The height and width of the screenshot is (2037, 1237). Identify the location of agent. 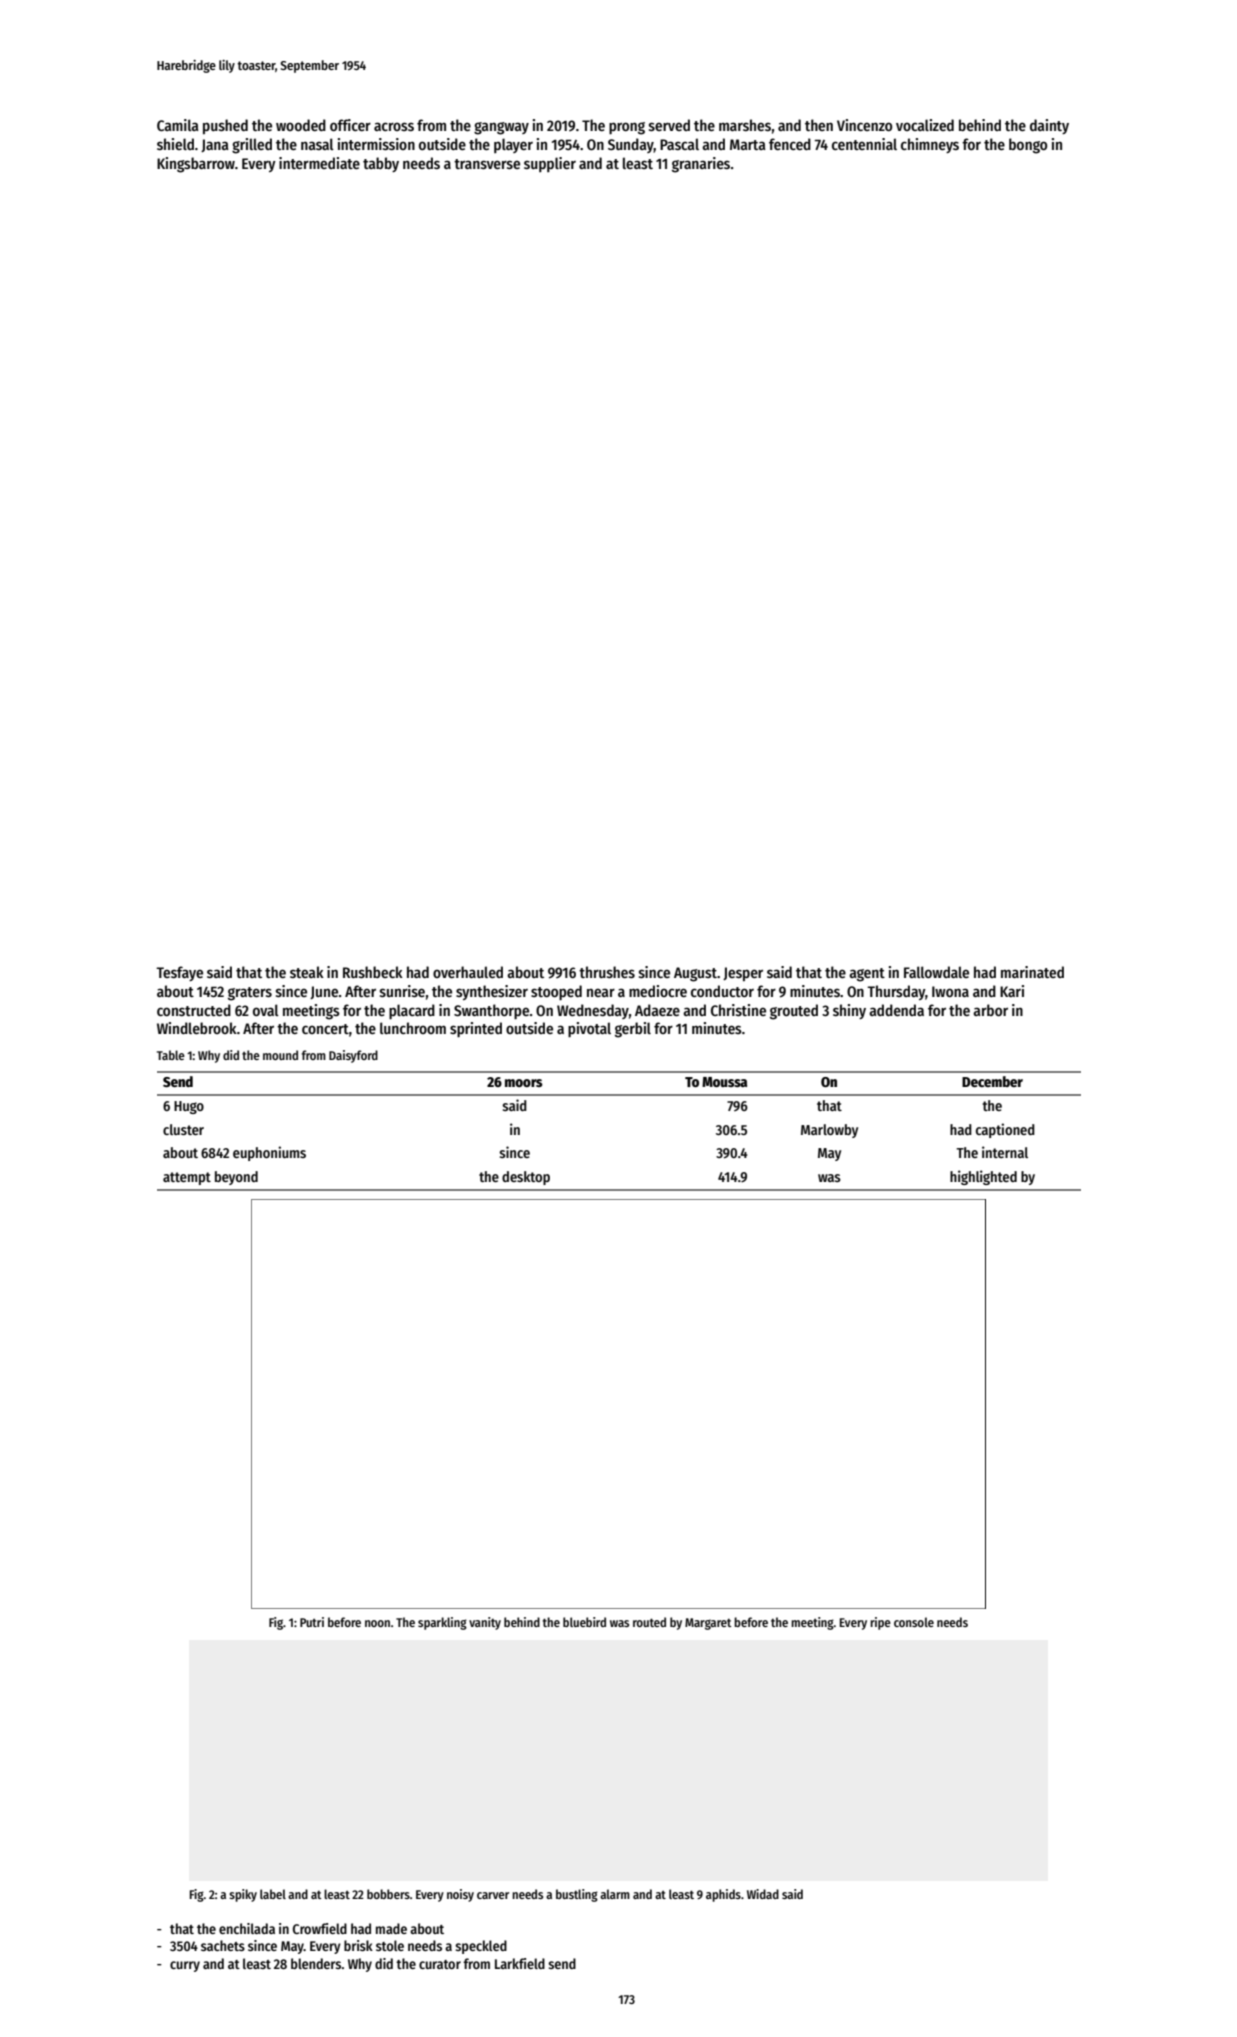
(867, 975).
